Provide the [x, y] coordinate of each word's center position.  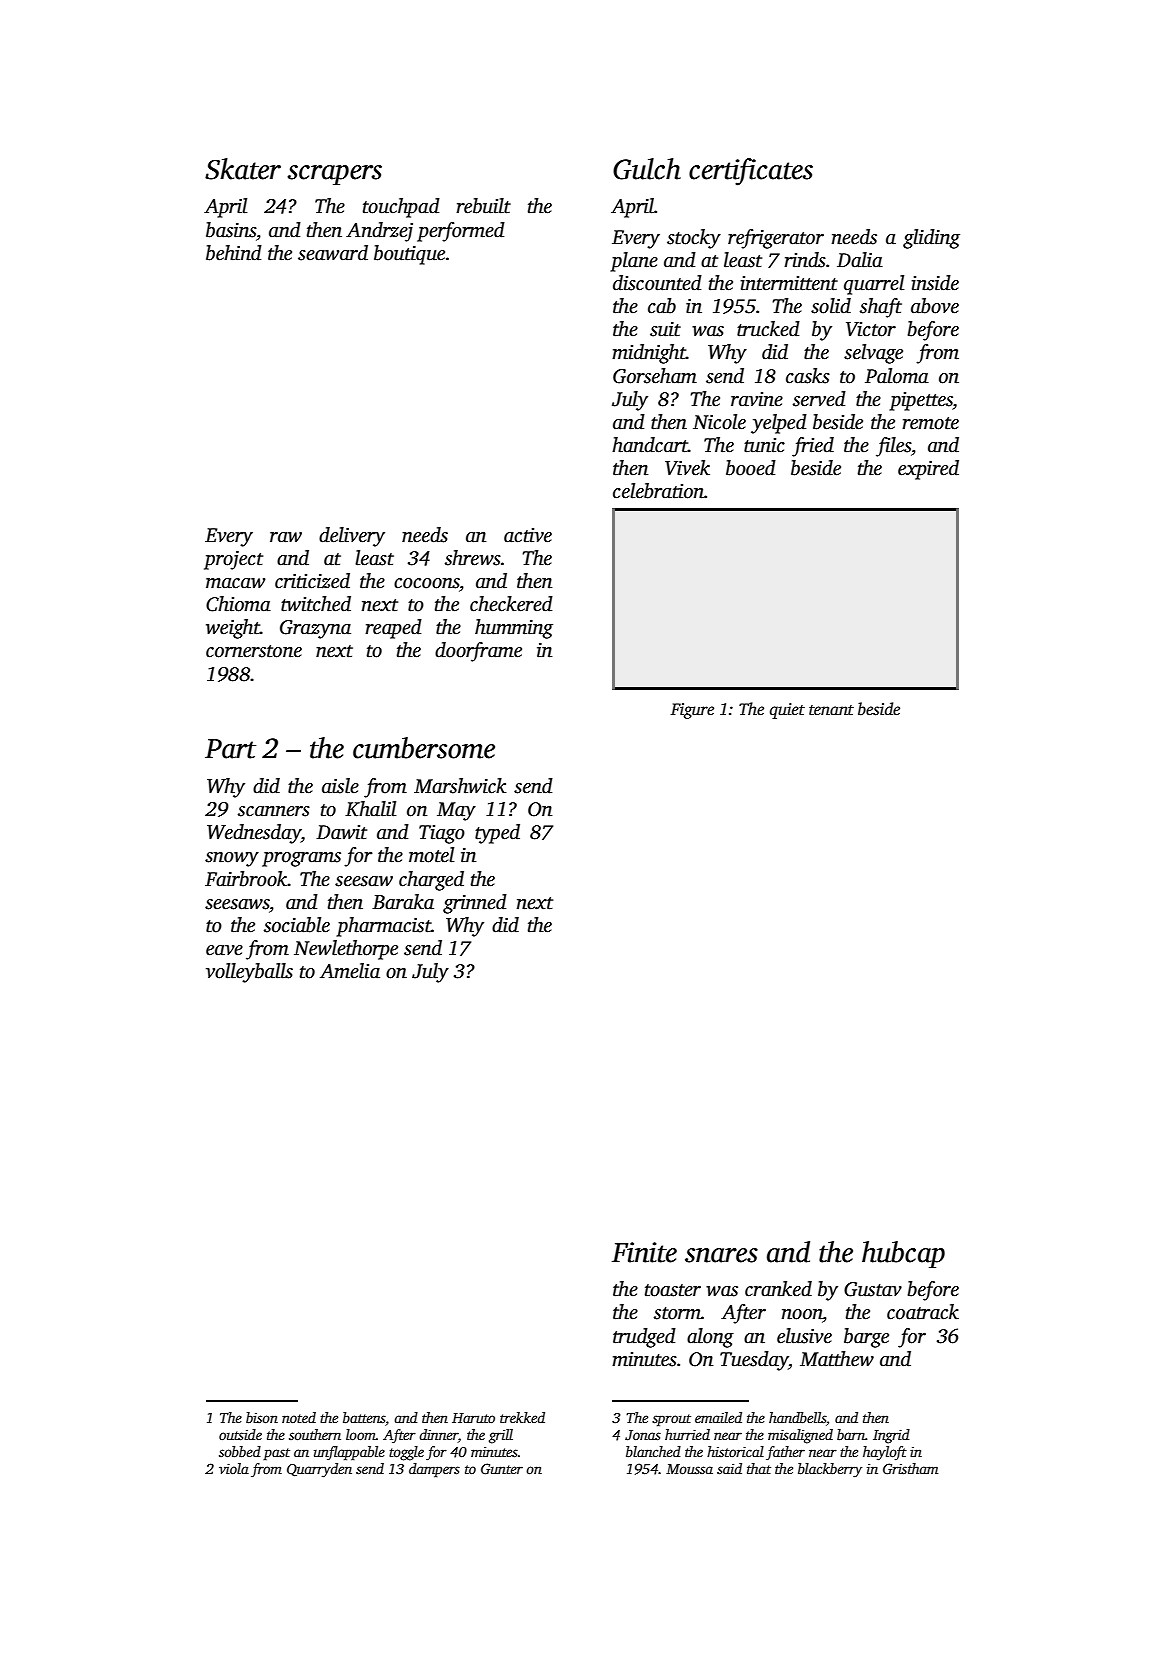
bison [262, 1417]
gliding [931, 239]
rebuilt [483, 206]
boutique [409, 255]
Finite [644, 1252]
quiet [787, 711]
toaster [673, 1290]
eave [224, 950]
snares [721, 1255]
